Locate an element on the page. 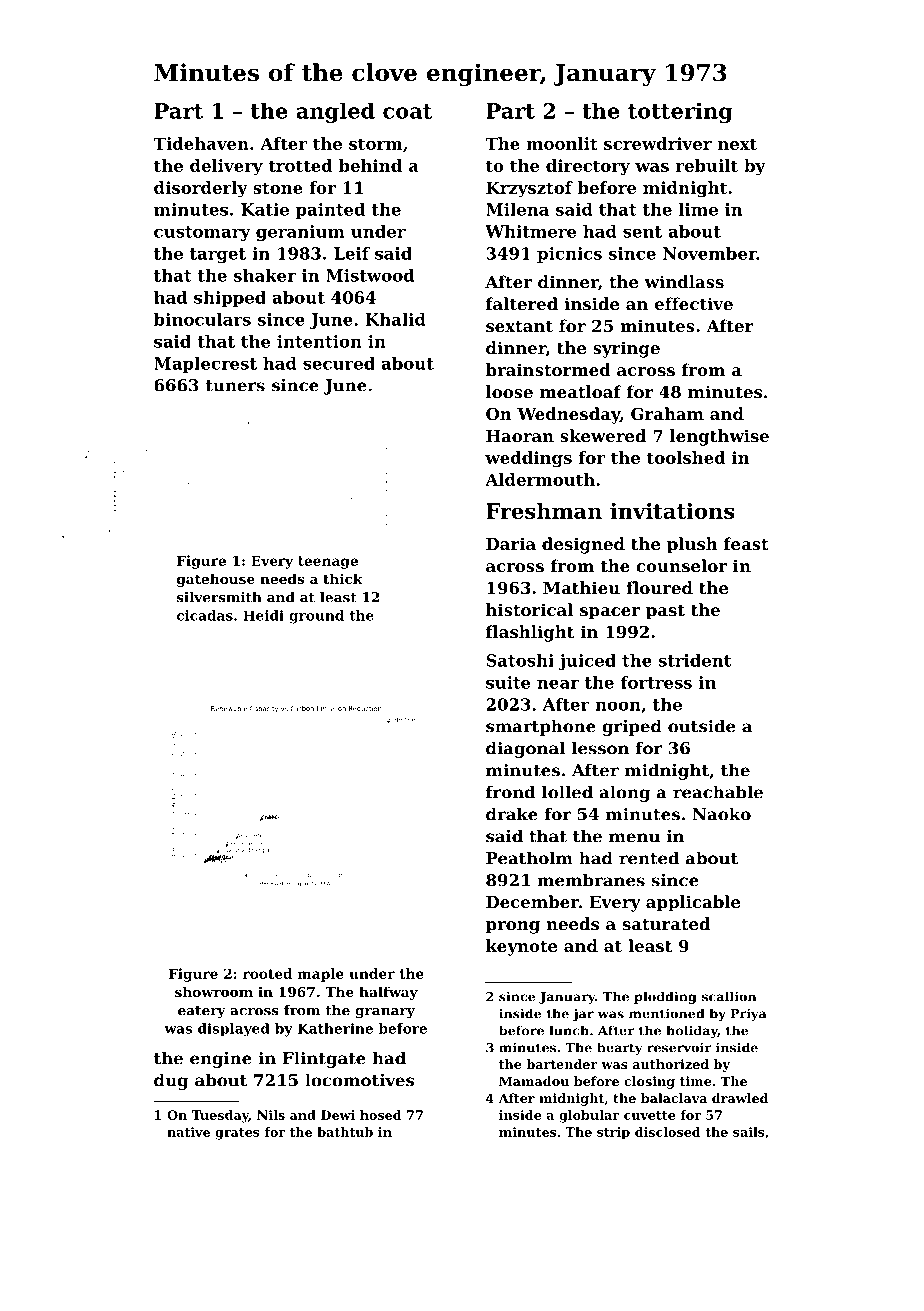 The image size is (924, 1311). dug is located at coordinates (171, 1081).
